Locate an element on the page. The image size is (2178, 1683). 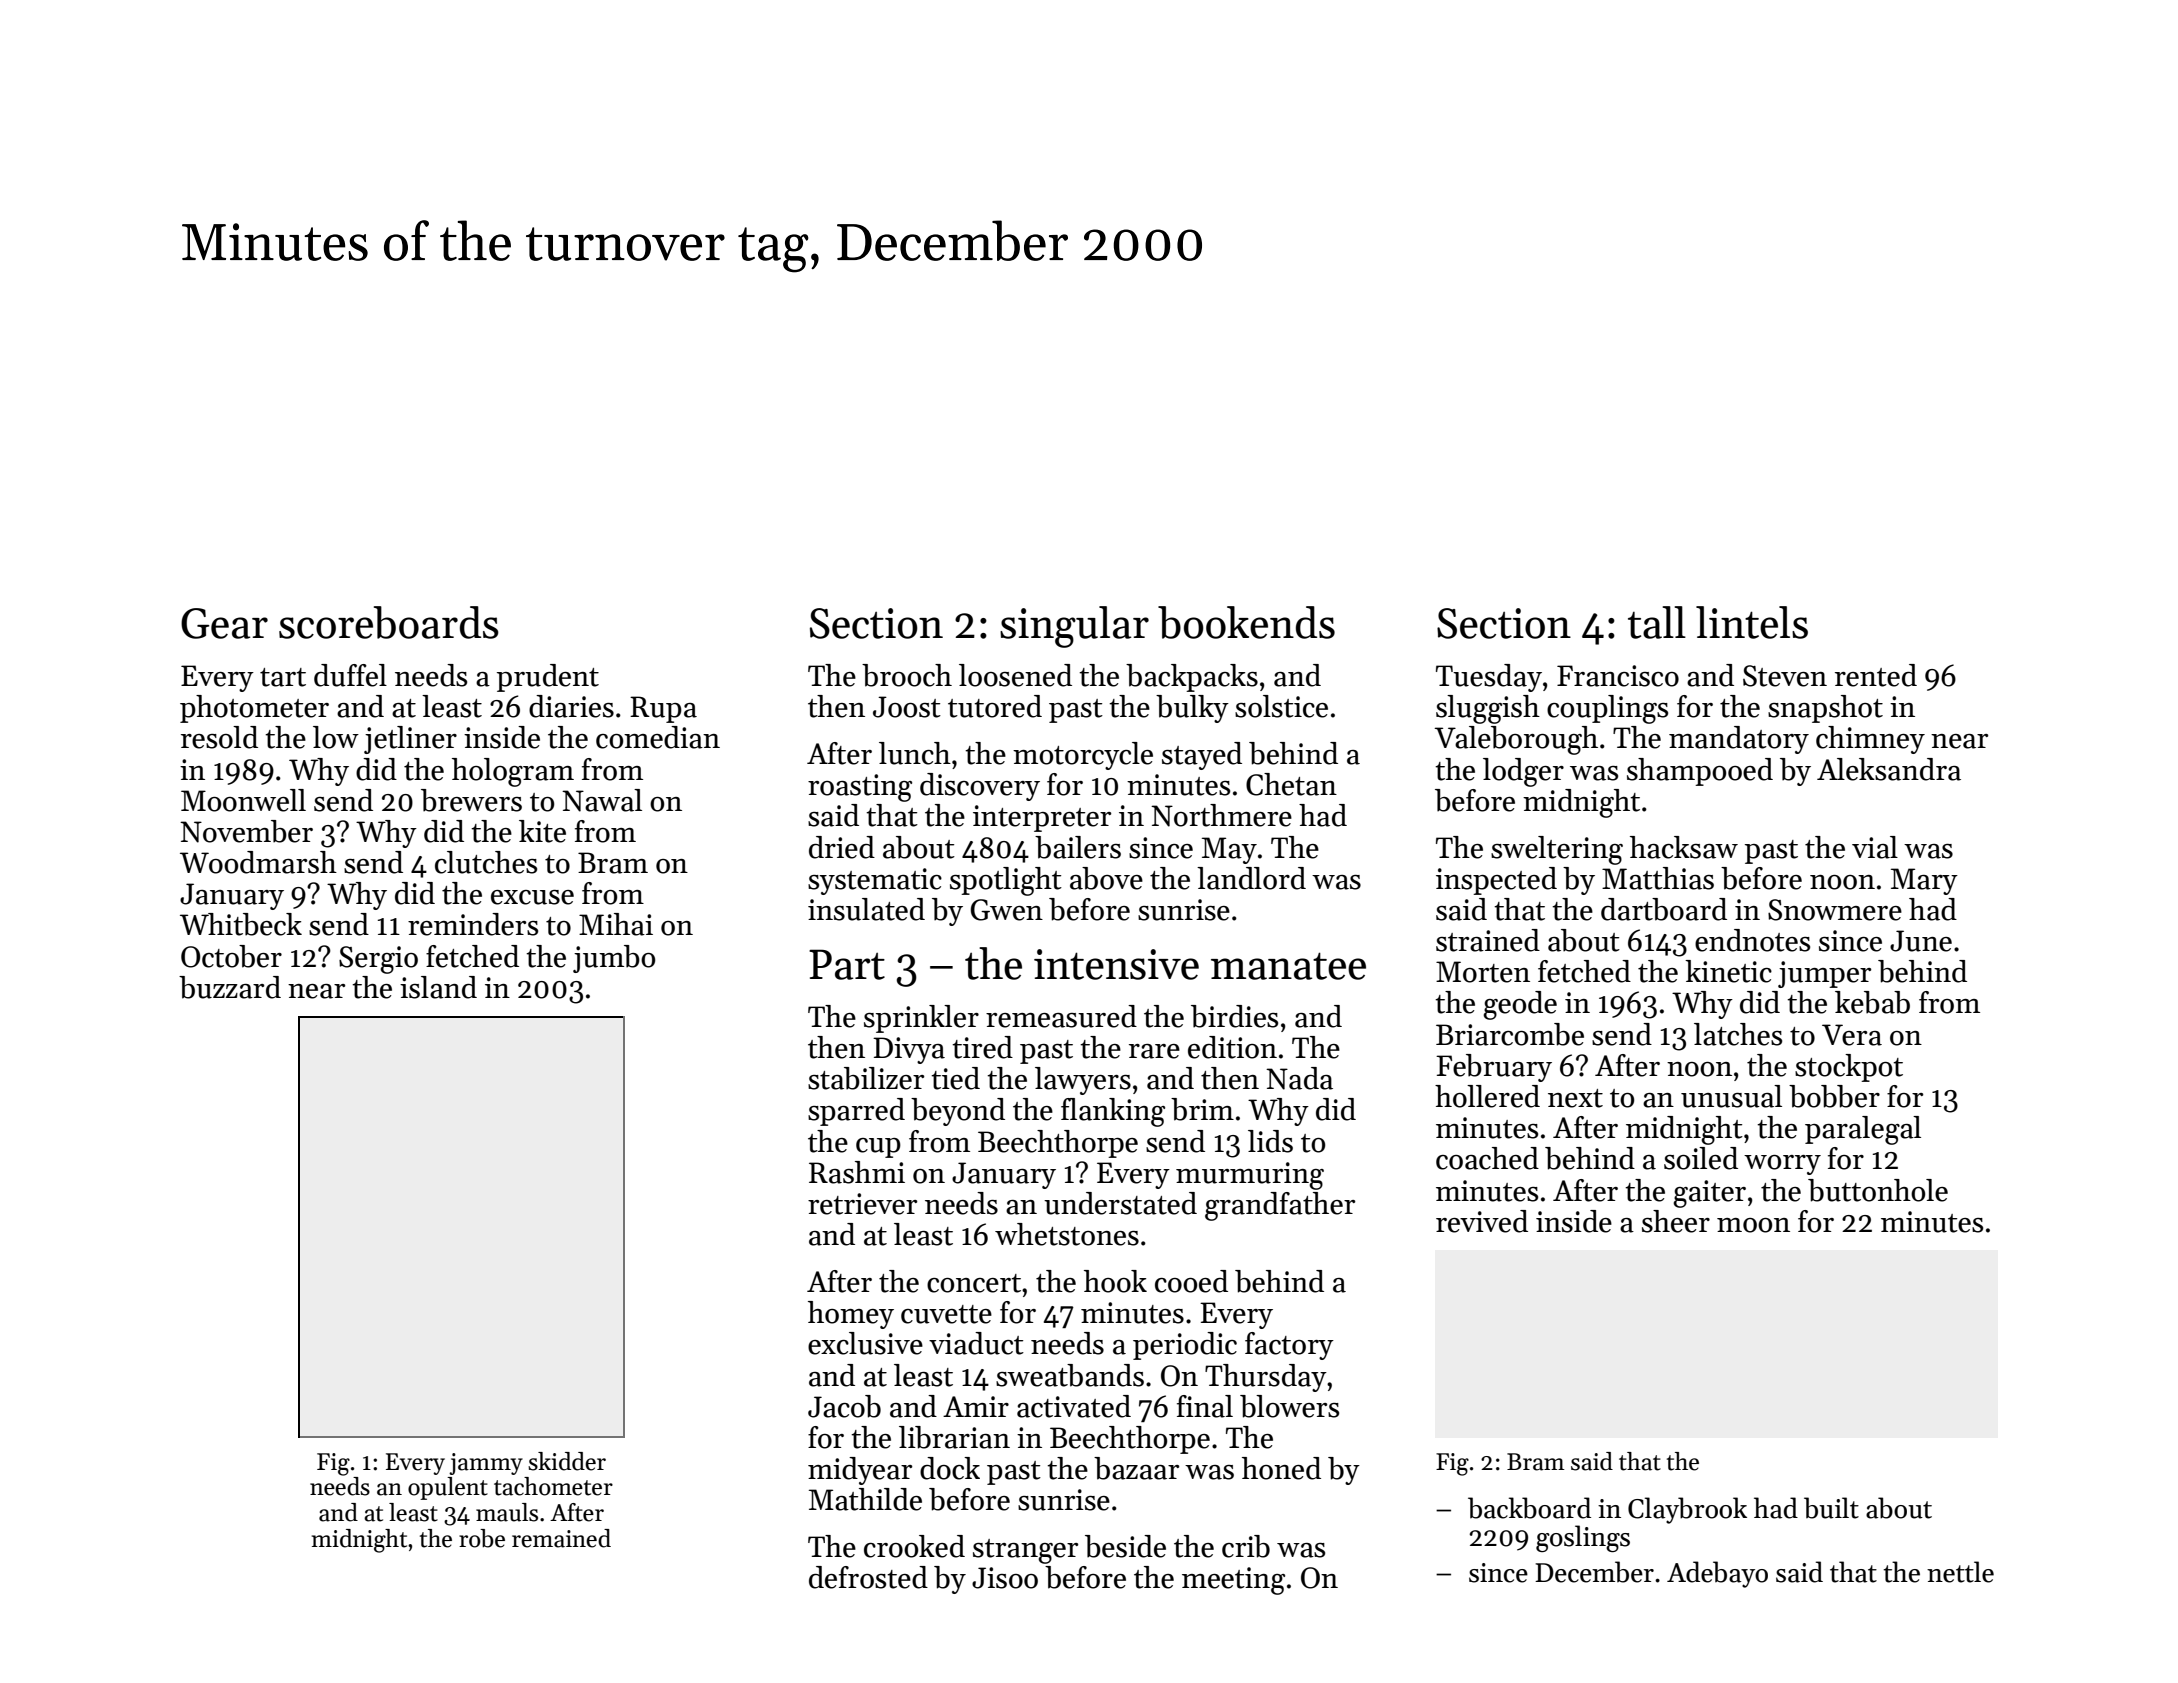
lintels is located at coordinates (1752, 622).
